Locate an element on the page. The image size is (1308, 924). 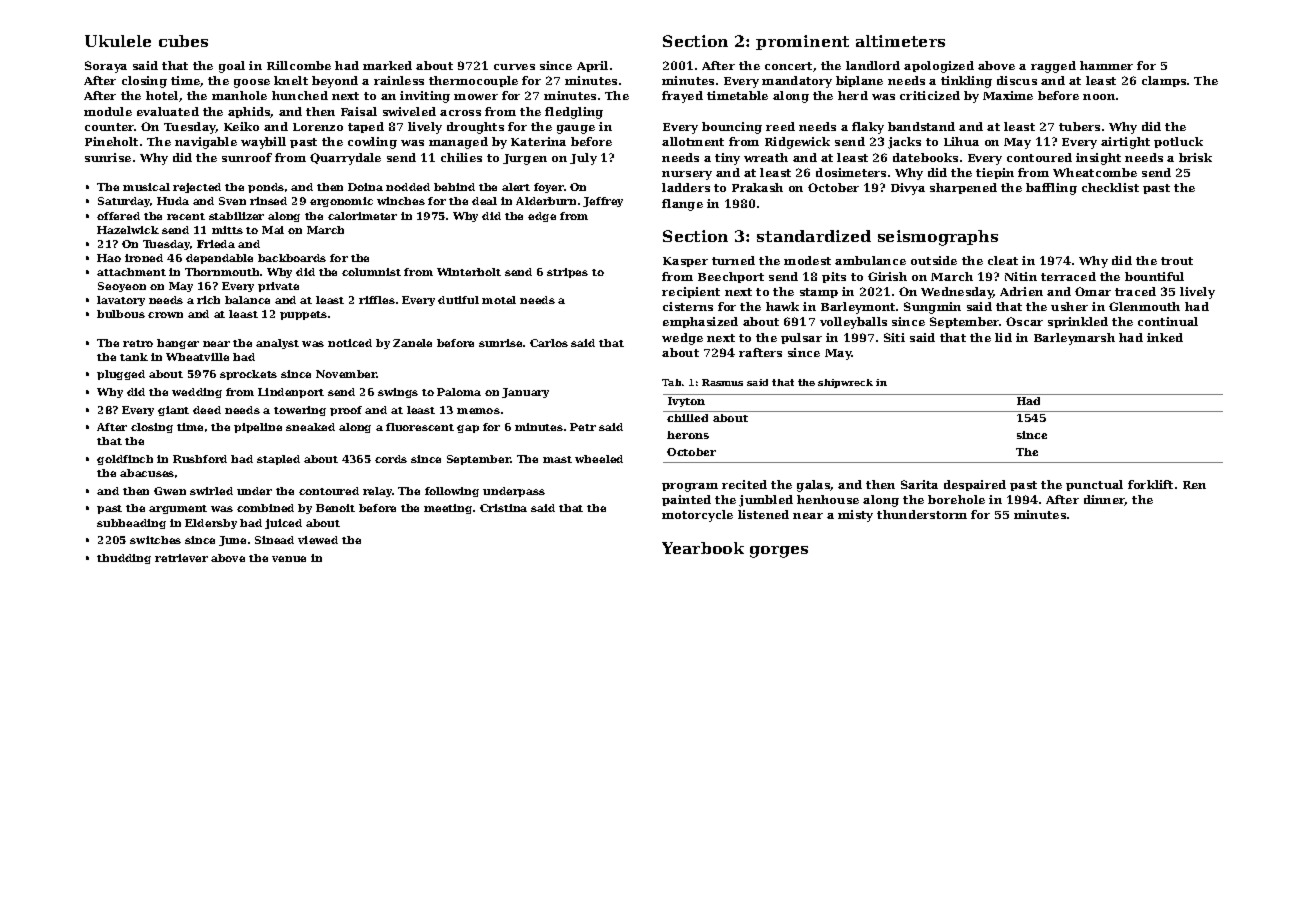
punctual is located at coordinates (1094, 485).
